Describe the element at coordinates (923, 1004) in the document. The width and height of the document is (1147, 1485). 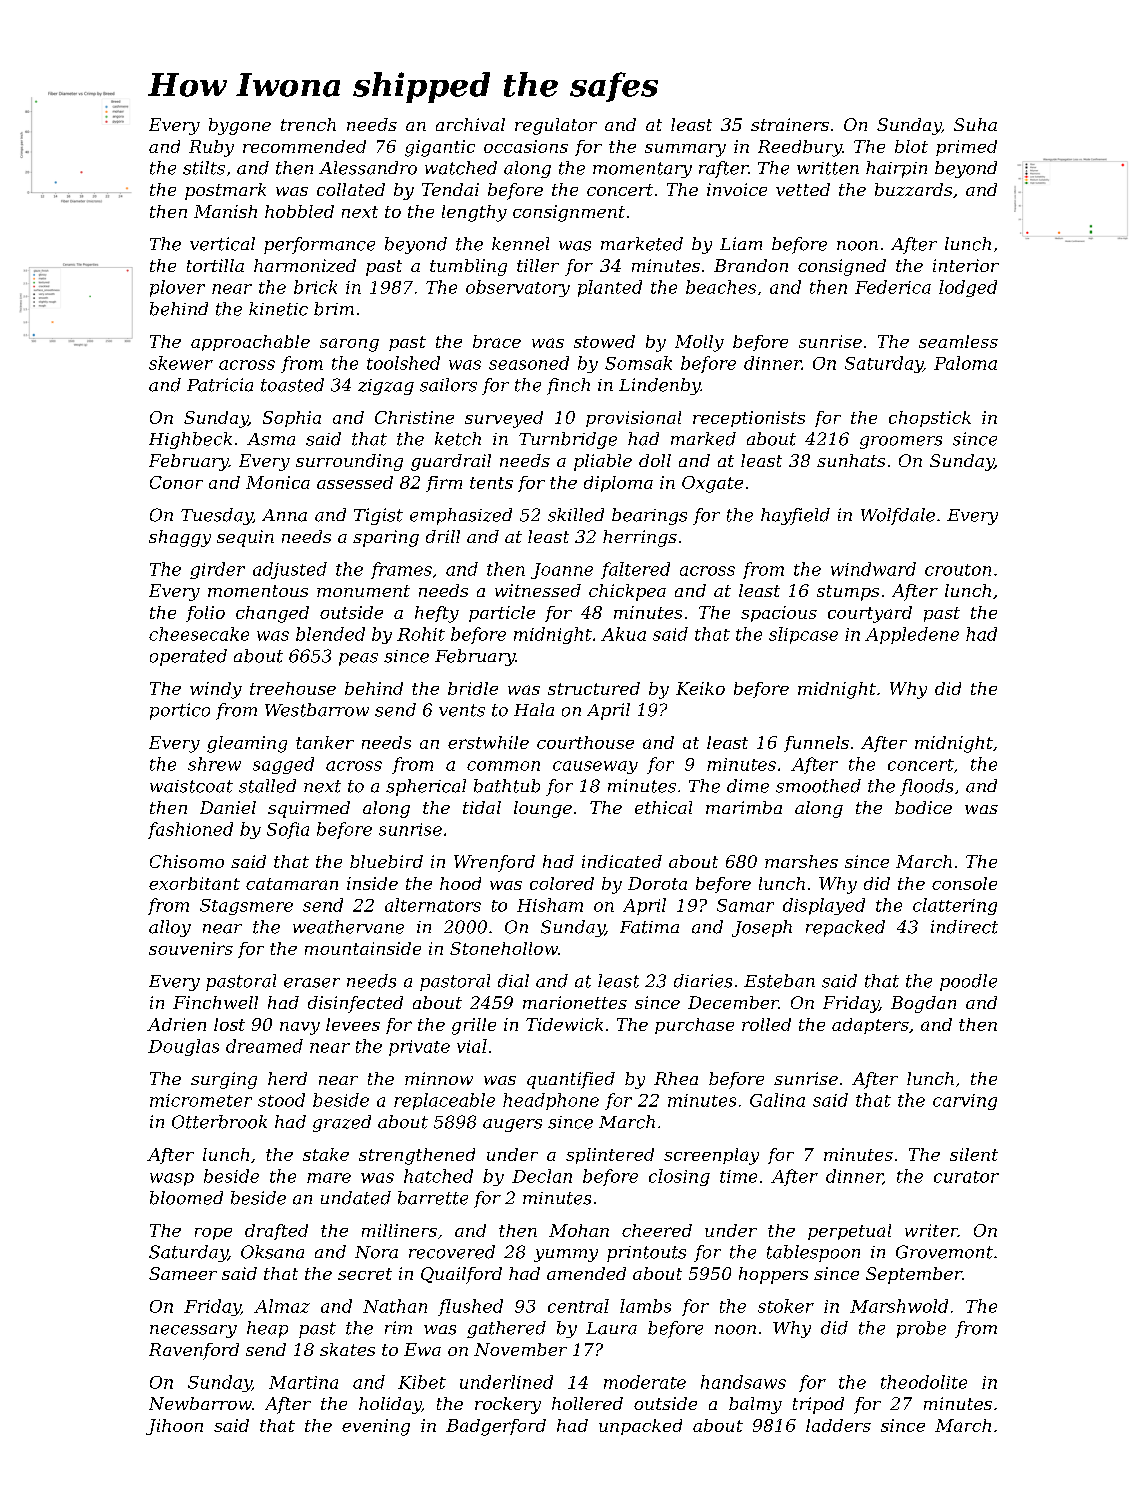
I see `Bogdan` at that location.
